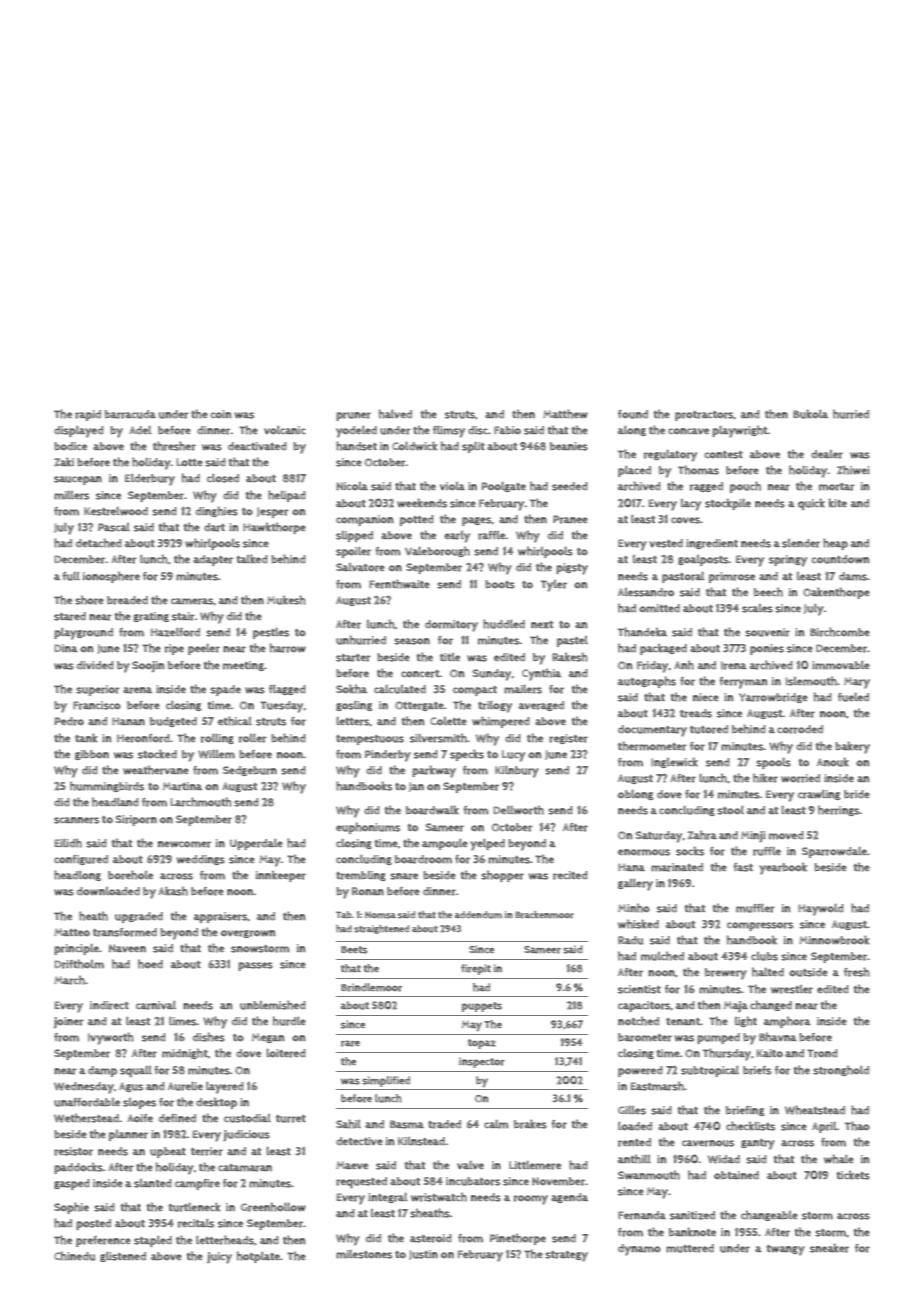  I want to click on Greenhollow, so click(273, 1207).
